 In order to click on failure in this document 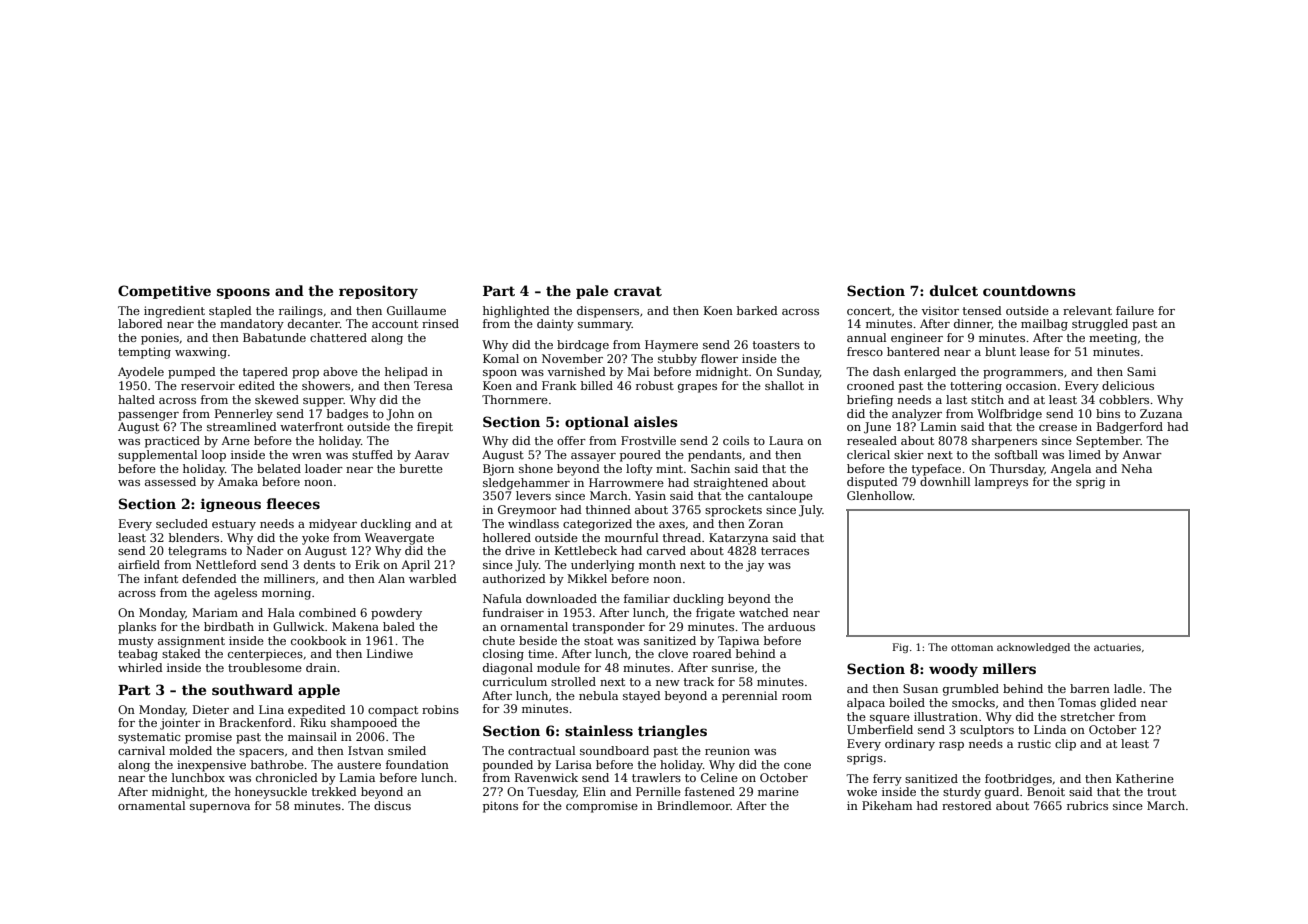, I will do `click(1135, 310)`.
